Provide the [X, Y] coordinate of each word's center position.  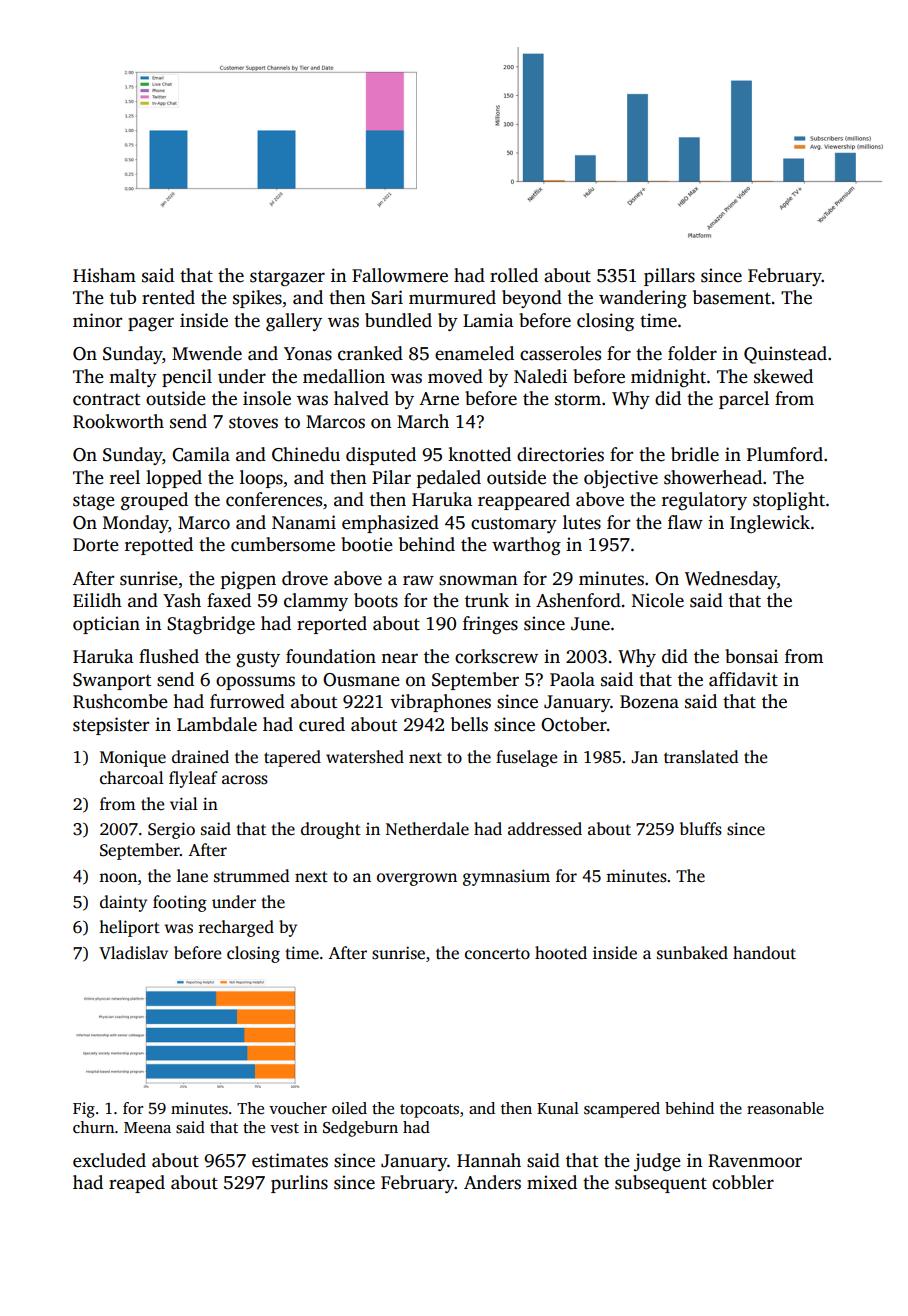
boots [376, 600]
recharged [236, 928]
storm [578, 399]
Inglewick [770, 524]
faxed [229, 600]
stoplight [789, 501]
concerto [497, 954]
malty [133, 378]
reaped [137, 1184]
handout [764, 953]
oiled [349, 1108]
